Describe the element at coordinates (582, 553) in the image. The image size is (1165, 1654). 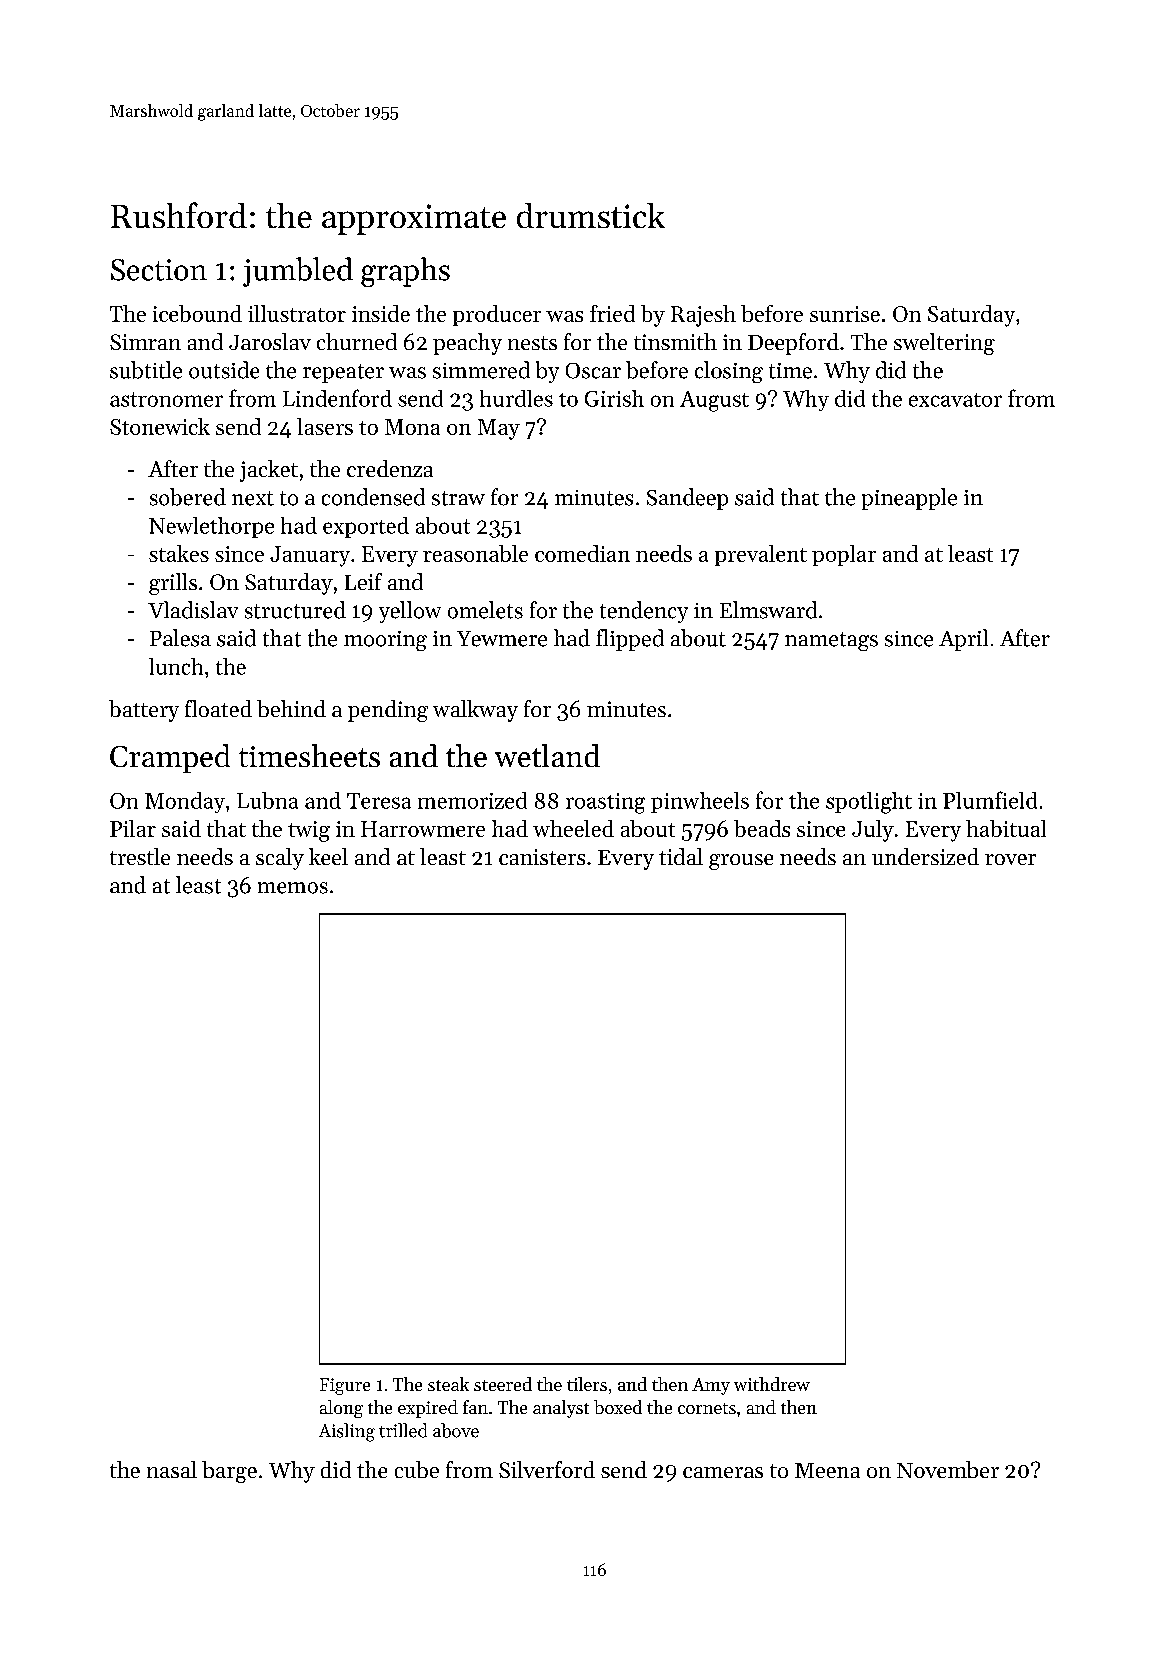
I see `comedian` at that location.
